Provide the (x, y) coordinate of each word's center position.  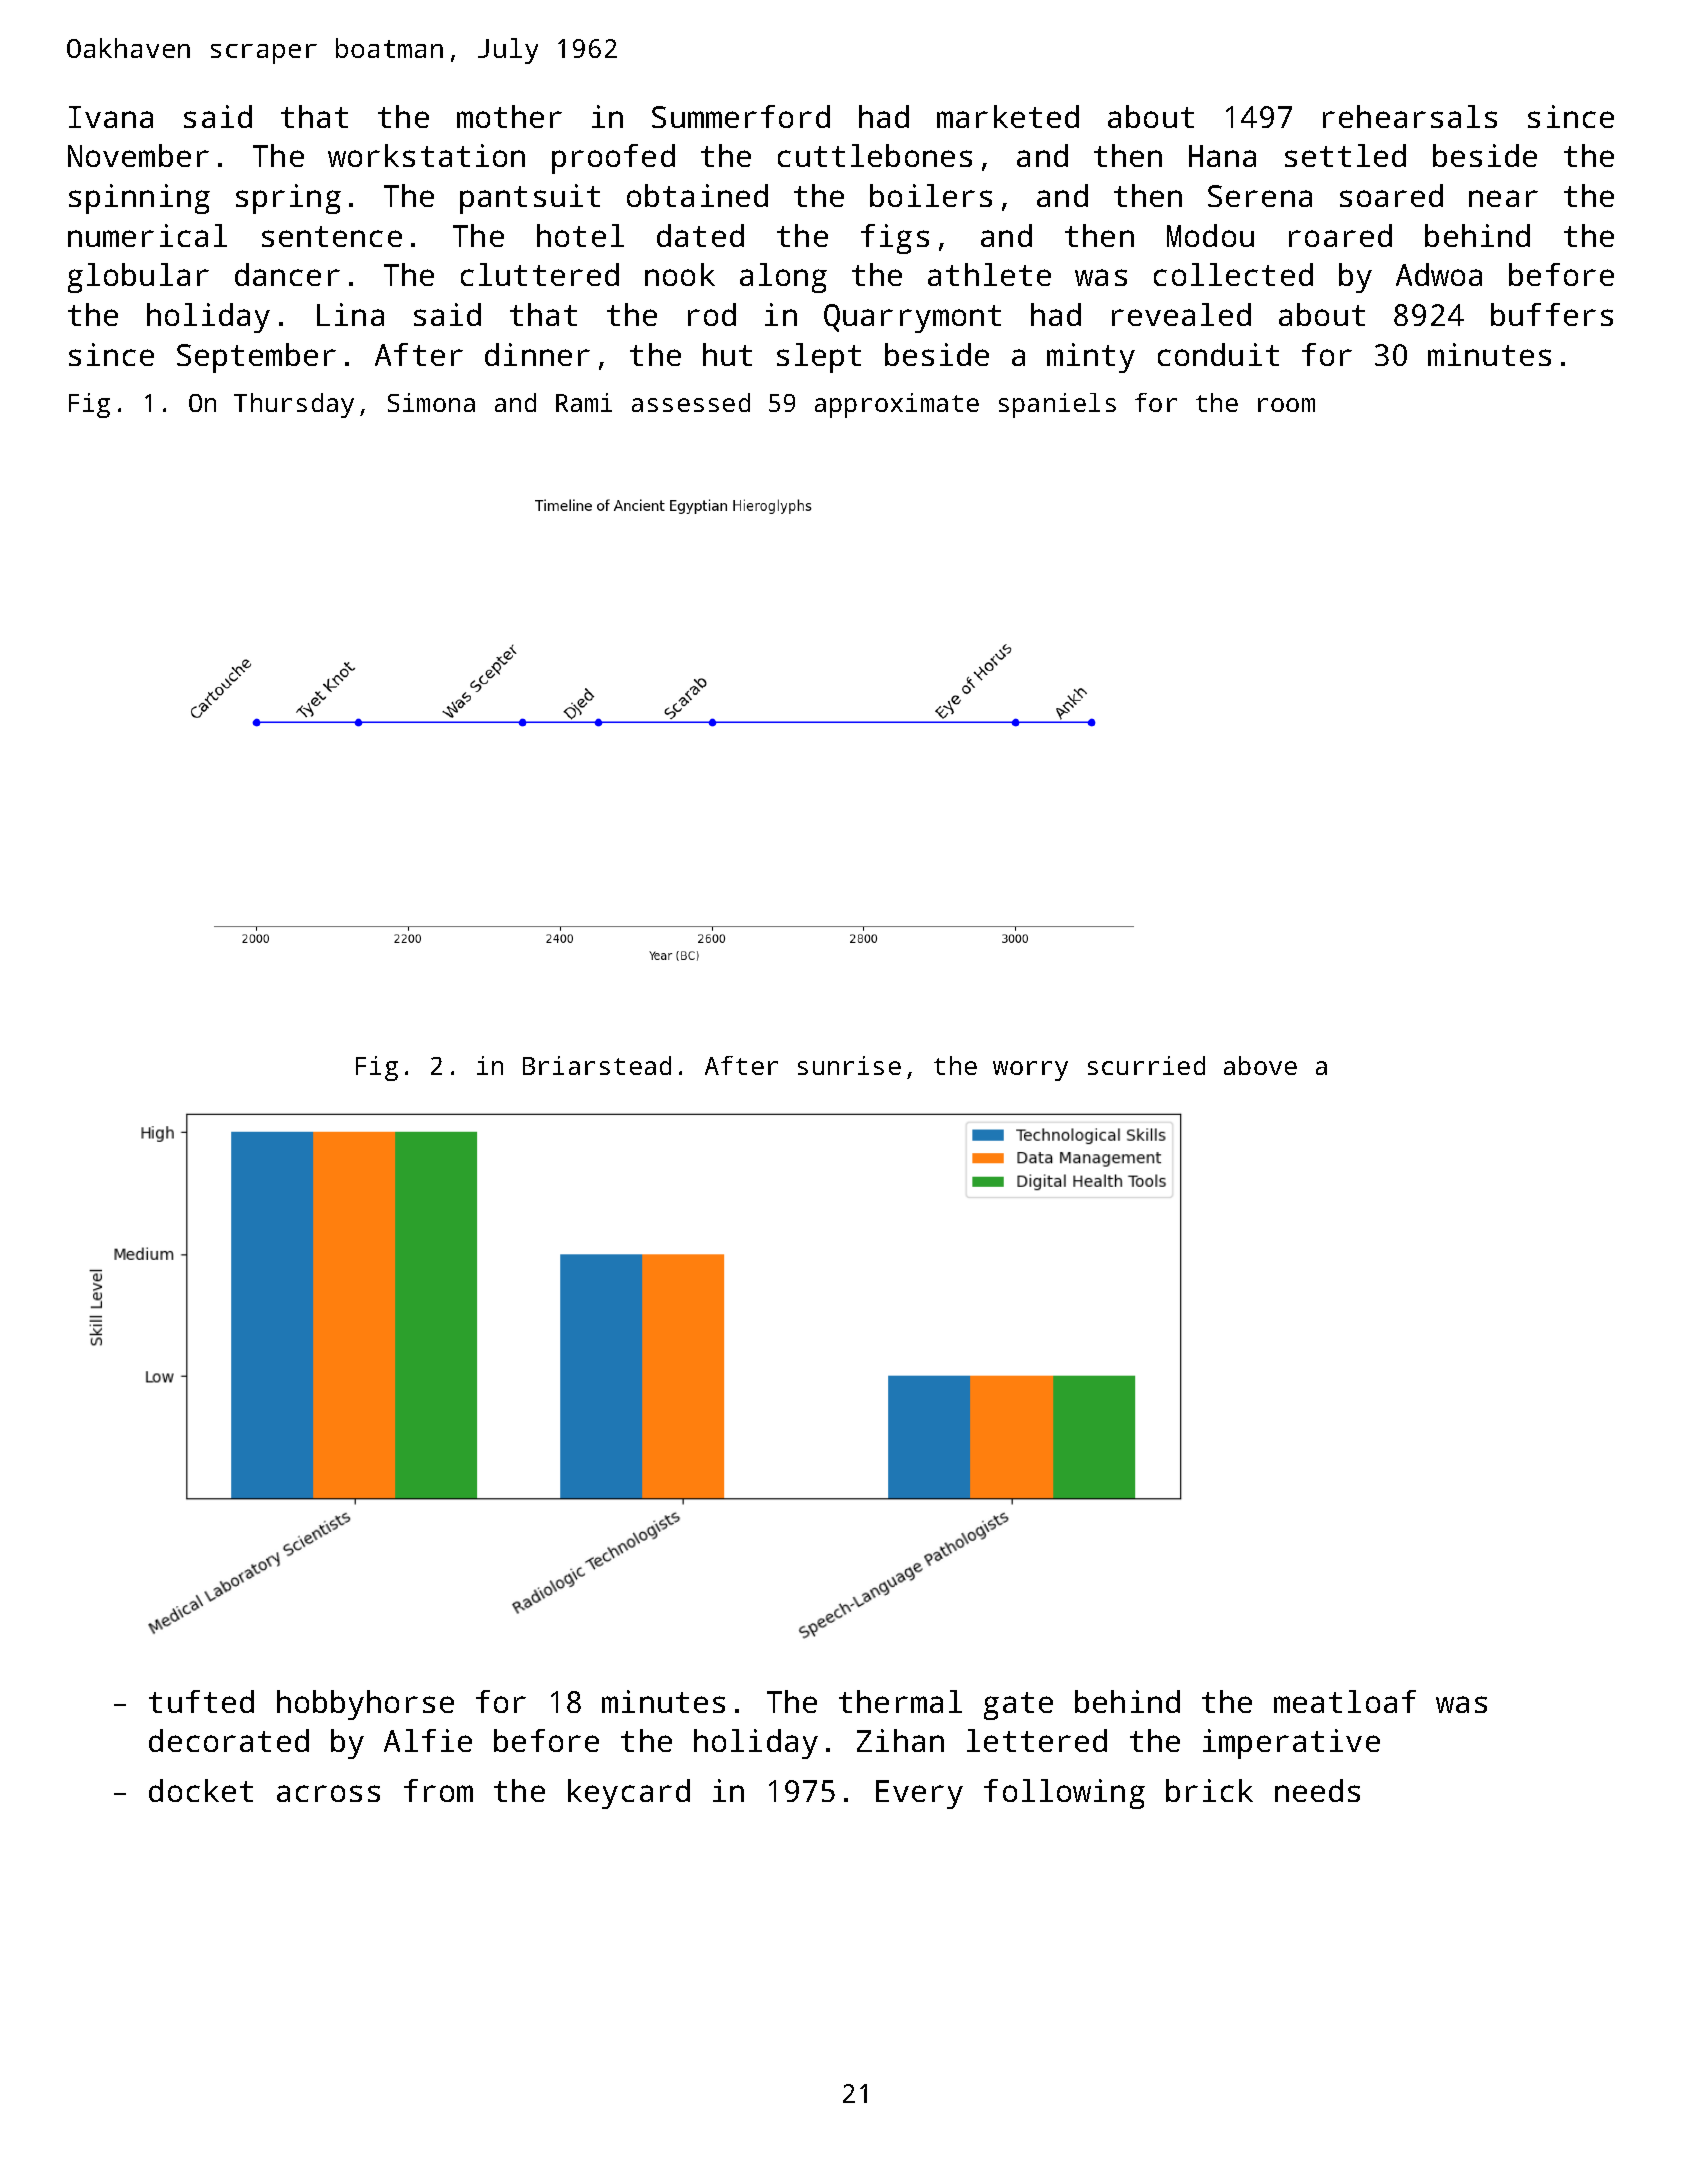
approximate (897, 405)
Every (919, 1794)
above (1260, 1065)
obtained (697, 195)
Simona (431, 402)
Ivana (111, 117)
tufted (201, 1701)
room (1286, 405)
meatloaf (1345, 1701)
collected (1233, 274)
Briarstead (597, 1065)
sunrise (849, 1065)
